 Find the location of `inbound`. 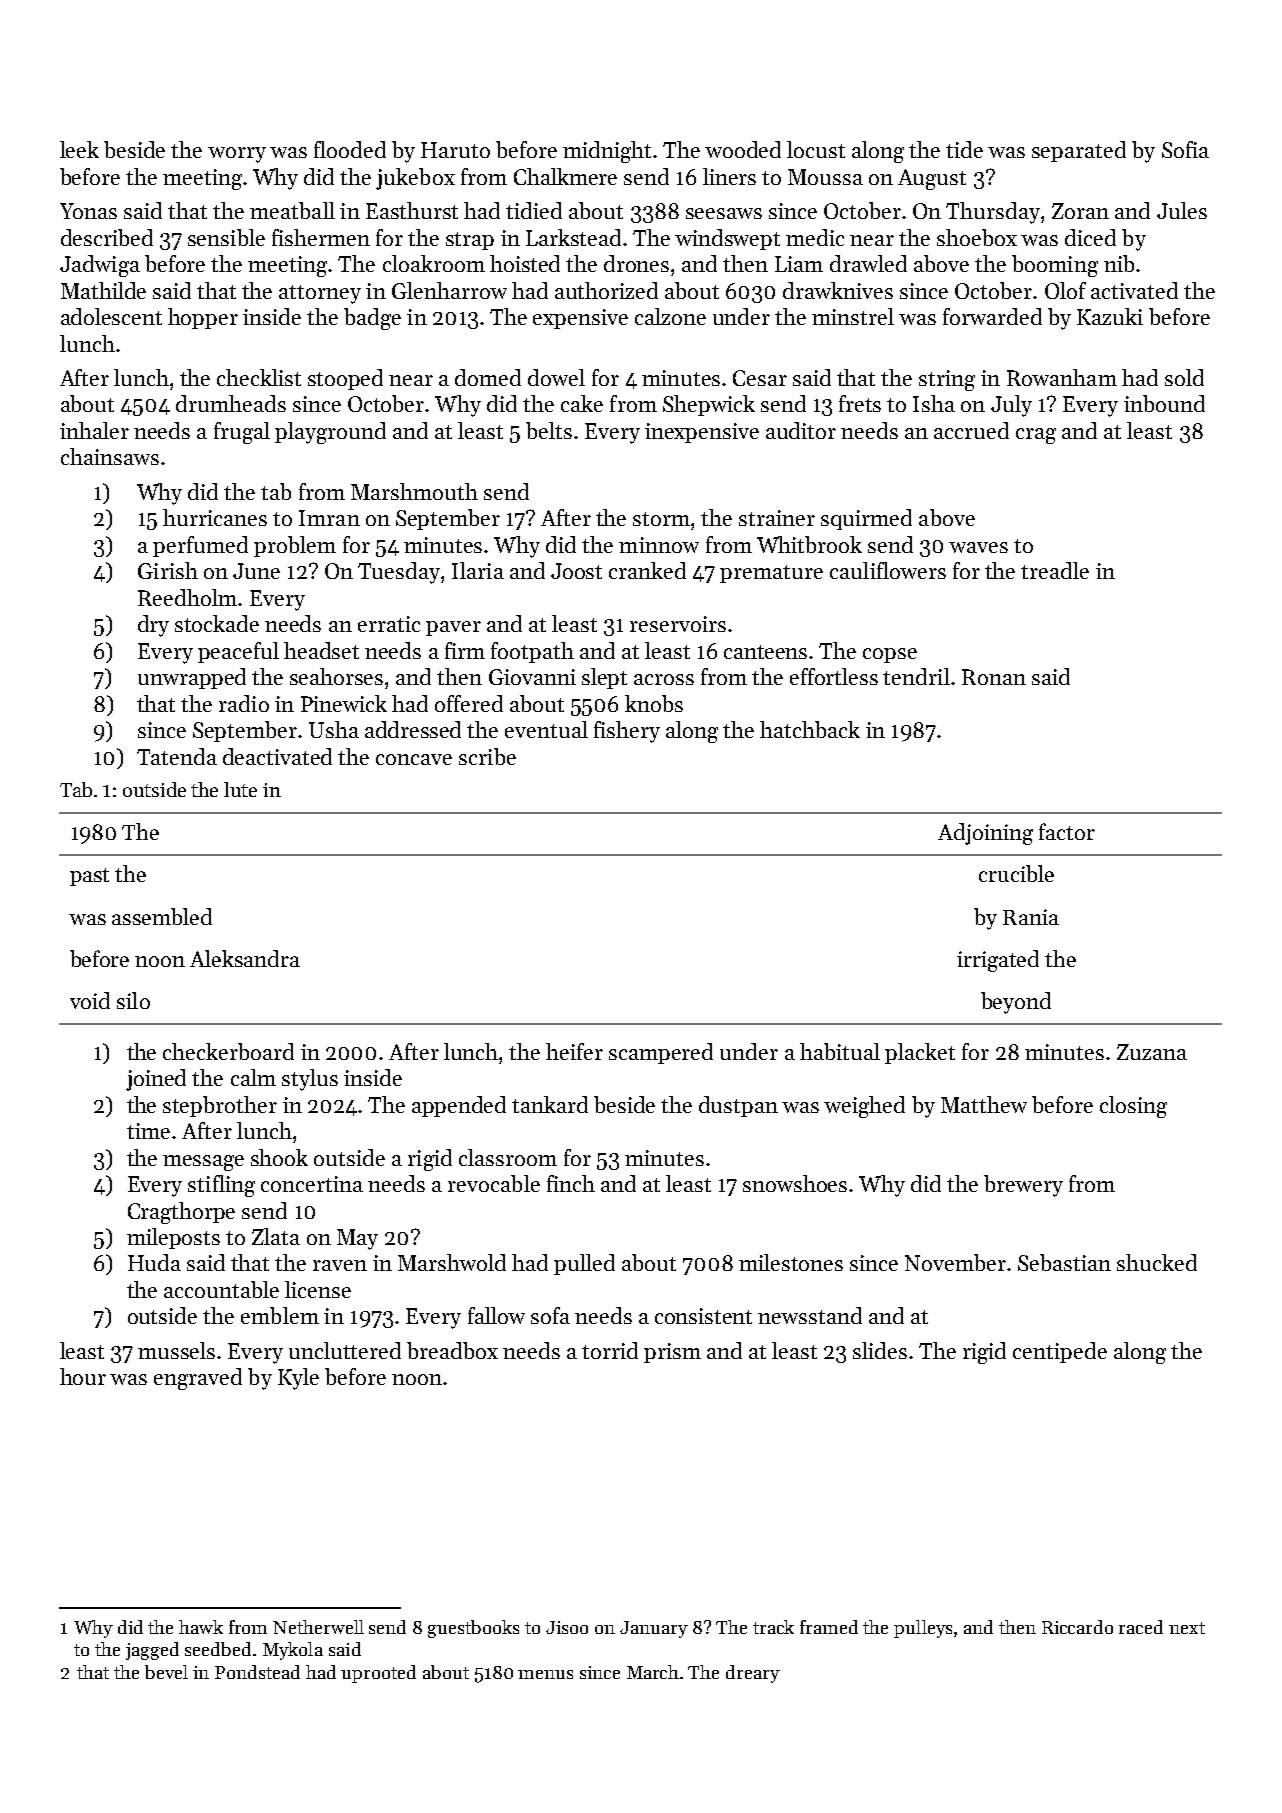

inbound is located at coordinates (1164, 403).
